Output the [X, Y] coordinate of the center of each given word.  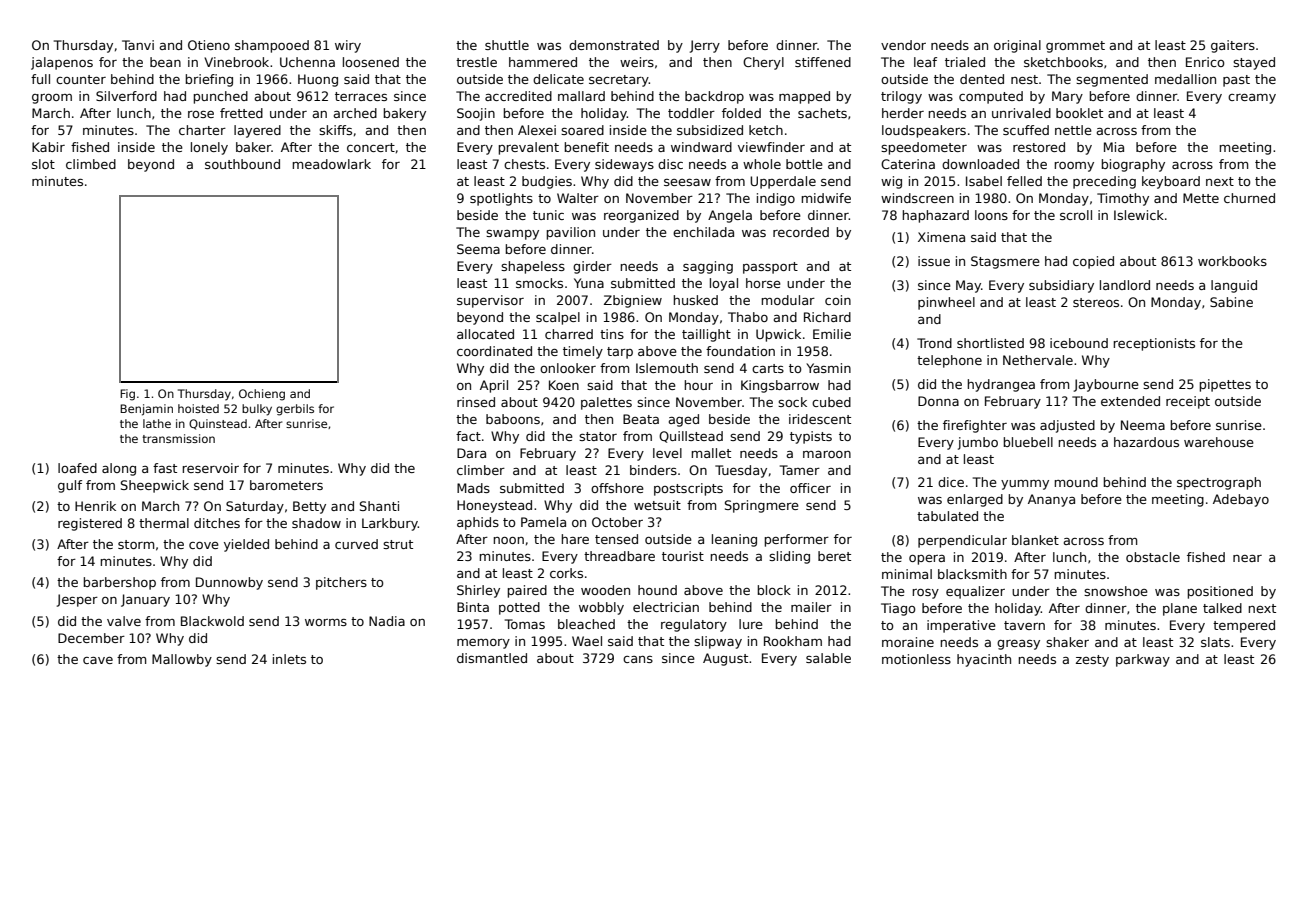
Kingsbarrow [780, 386]
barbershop [119, 583]
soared [582, 130]
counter [81, 79]
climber [481, 470]
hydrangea [1001, 385]
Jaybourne [1106, 385]
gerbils [295, 410]
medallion [1185, 79]
